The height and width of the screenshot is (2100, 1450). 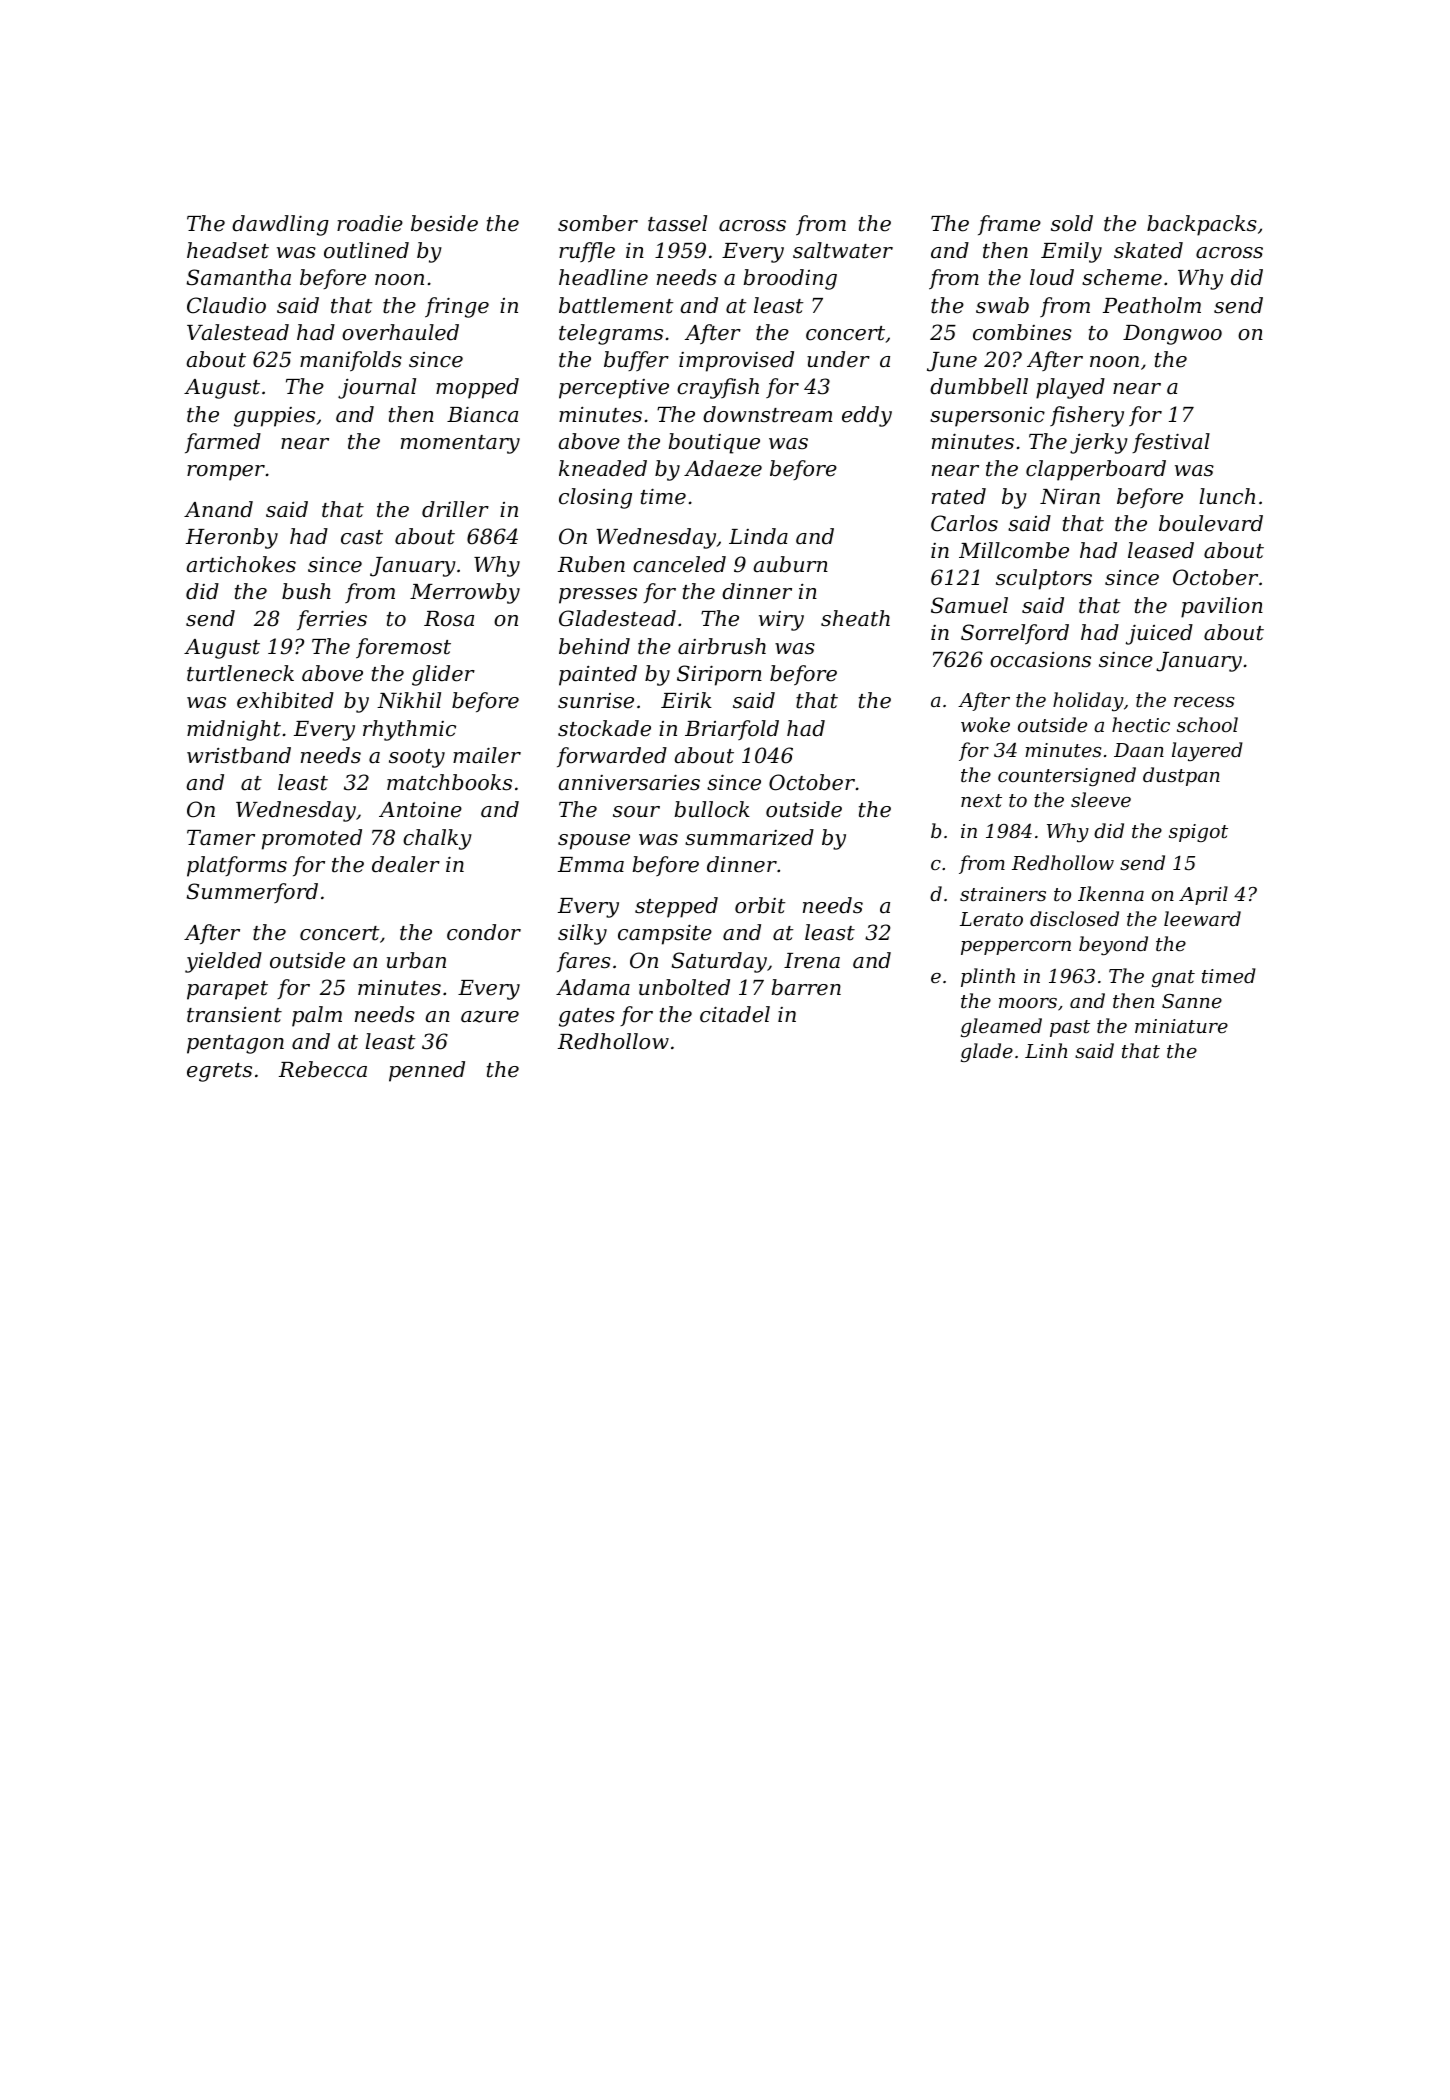 I want to click on tassel, so click(x=677, y=223).
